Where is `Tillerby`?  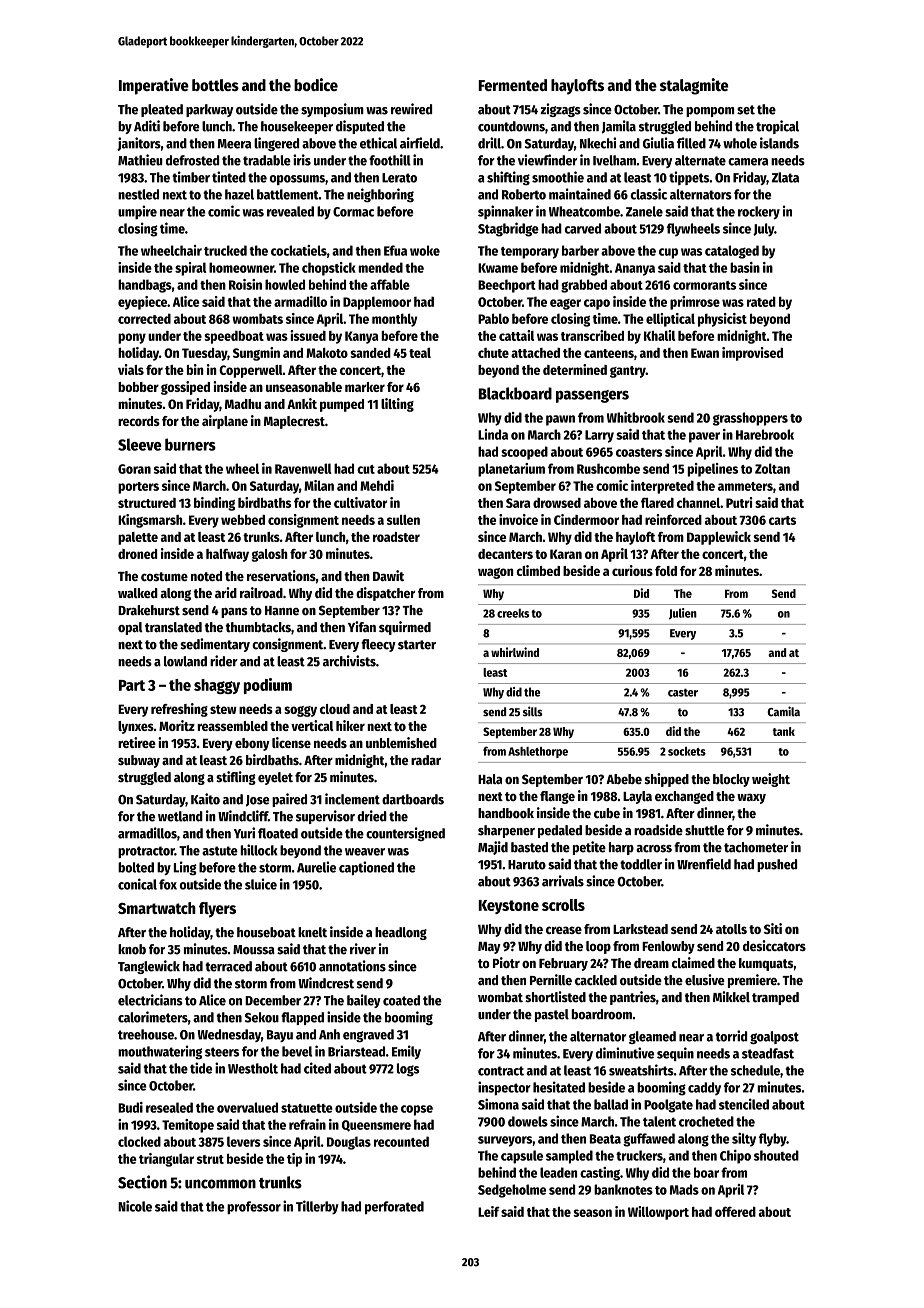
Tillerby is located at coordinates (317, 1207).
